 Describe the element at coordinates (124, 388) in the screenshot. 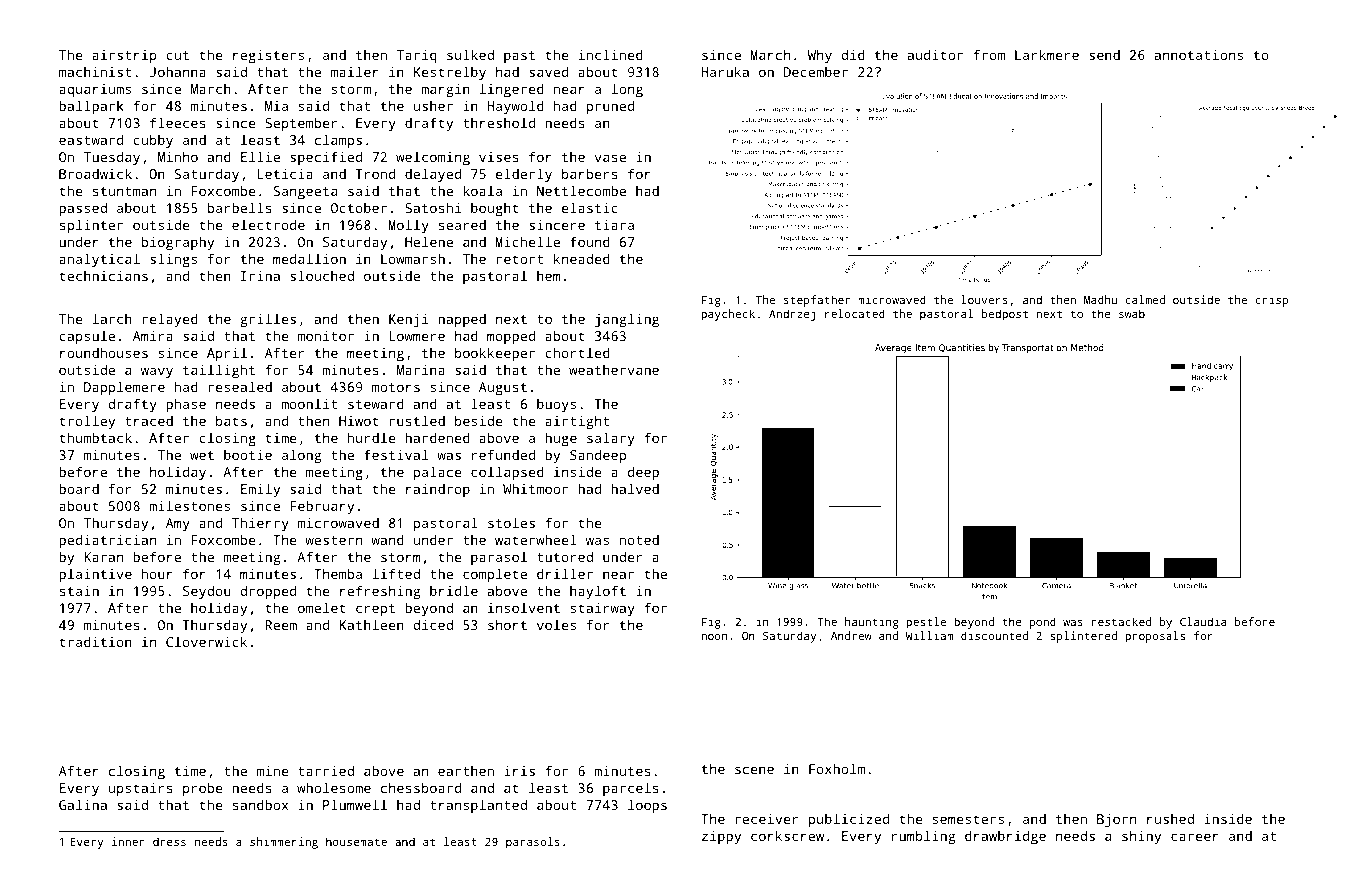

I see `Dapplemere` at that location.
